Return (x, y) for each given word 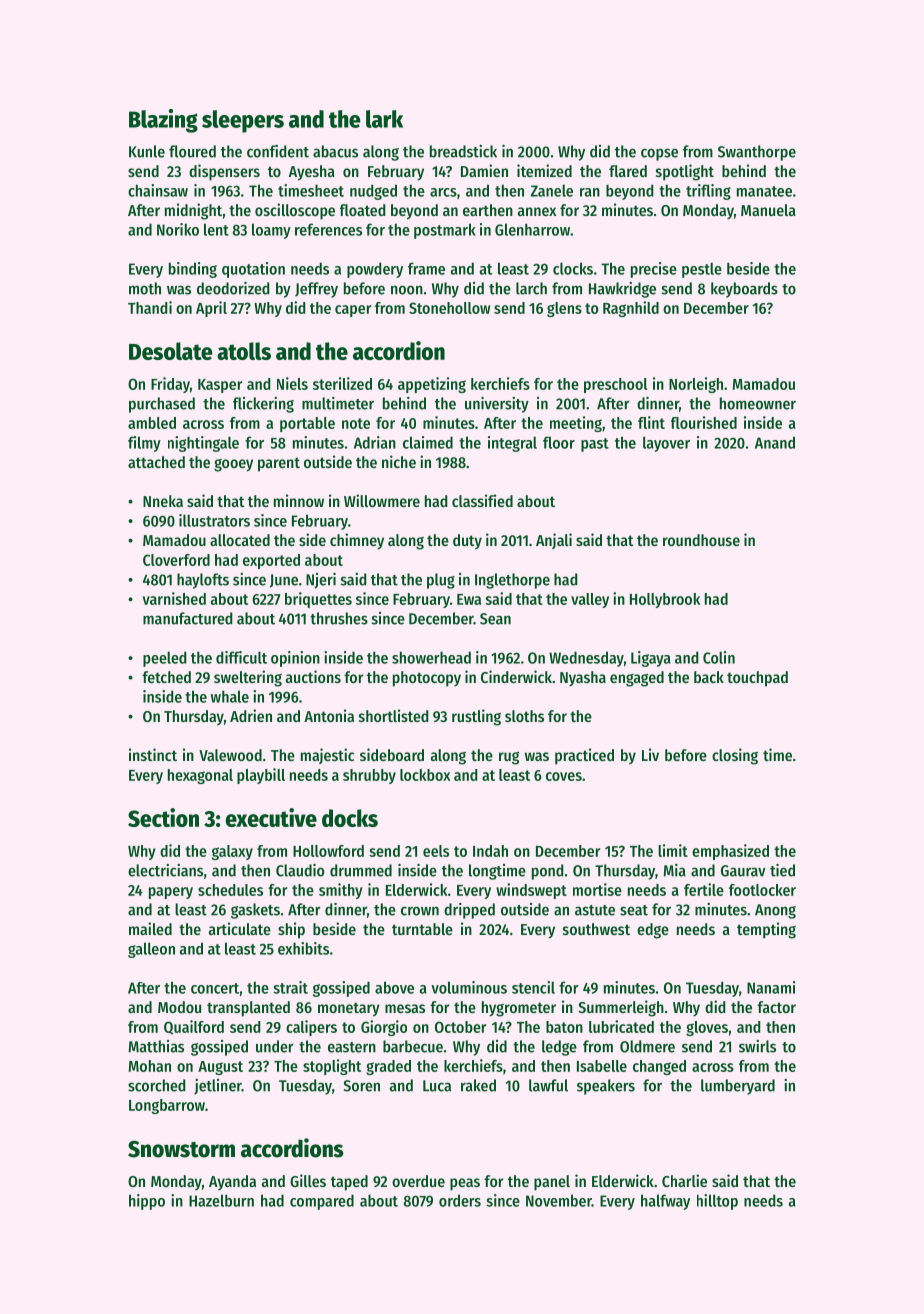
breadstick (463, 151)
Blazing (163, 121)
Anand (775, 442)
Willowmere (382, 500)
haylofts (203, 581)
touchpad (757, 679)
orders (460, 1200)
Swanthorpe (757, 153)
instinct (153, 754)
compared (322, 1202)
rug (509, 758)
